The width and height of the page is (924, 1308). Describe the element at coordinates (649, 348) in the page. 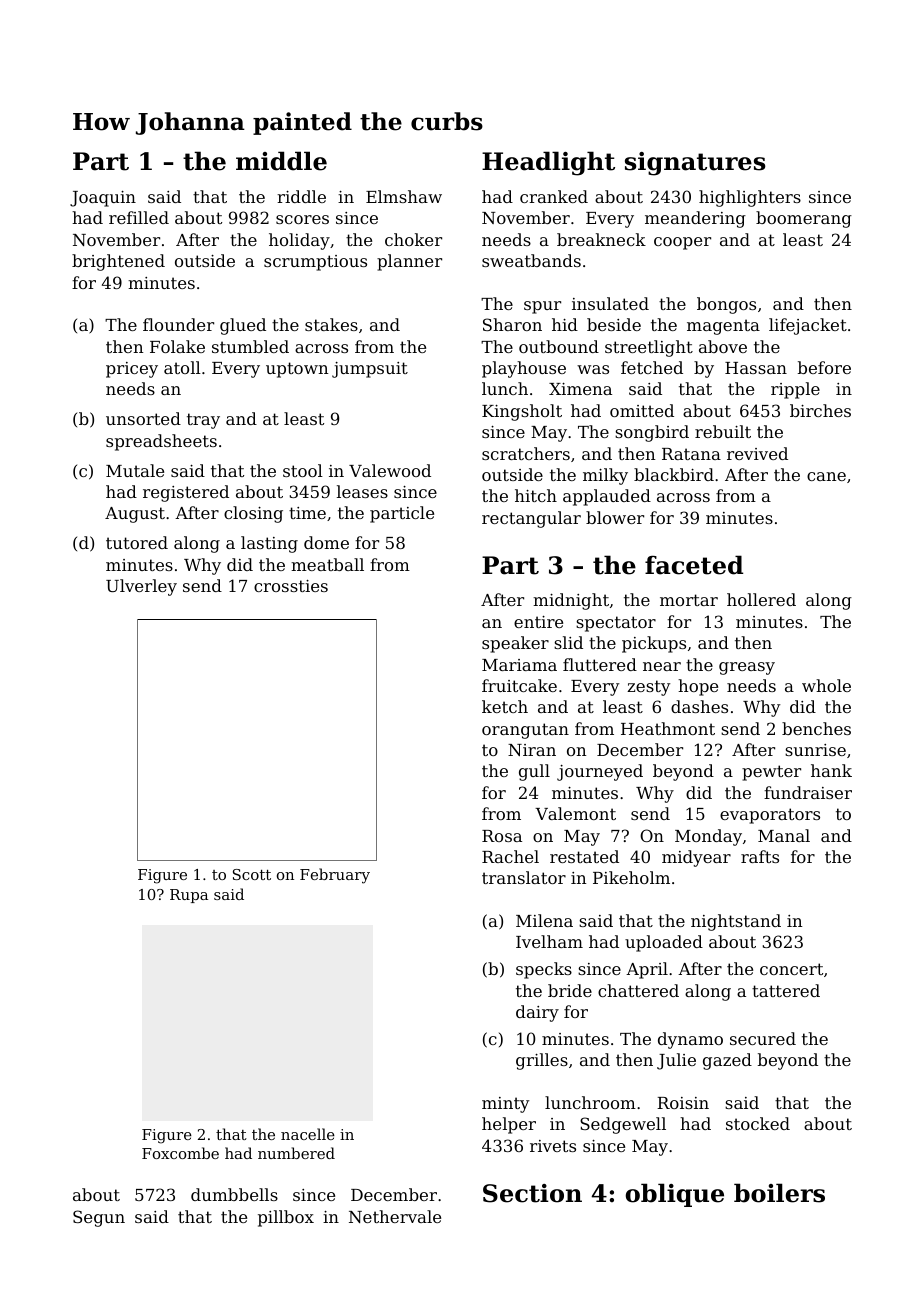

I see `streetlight` at that location.
